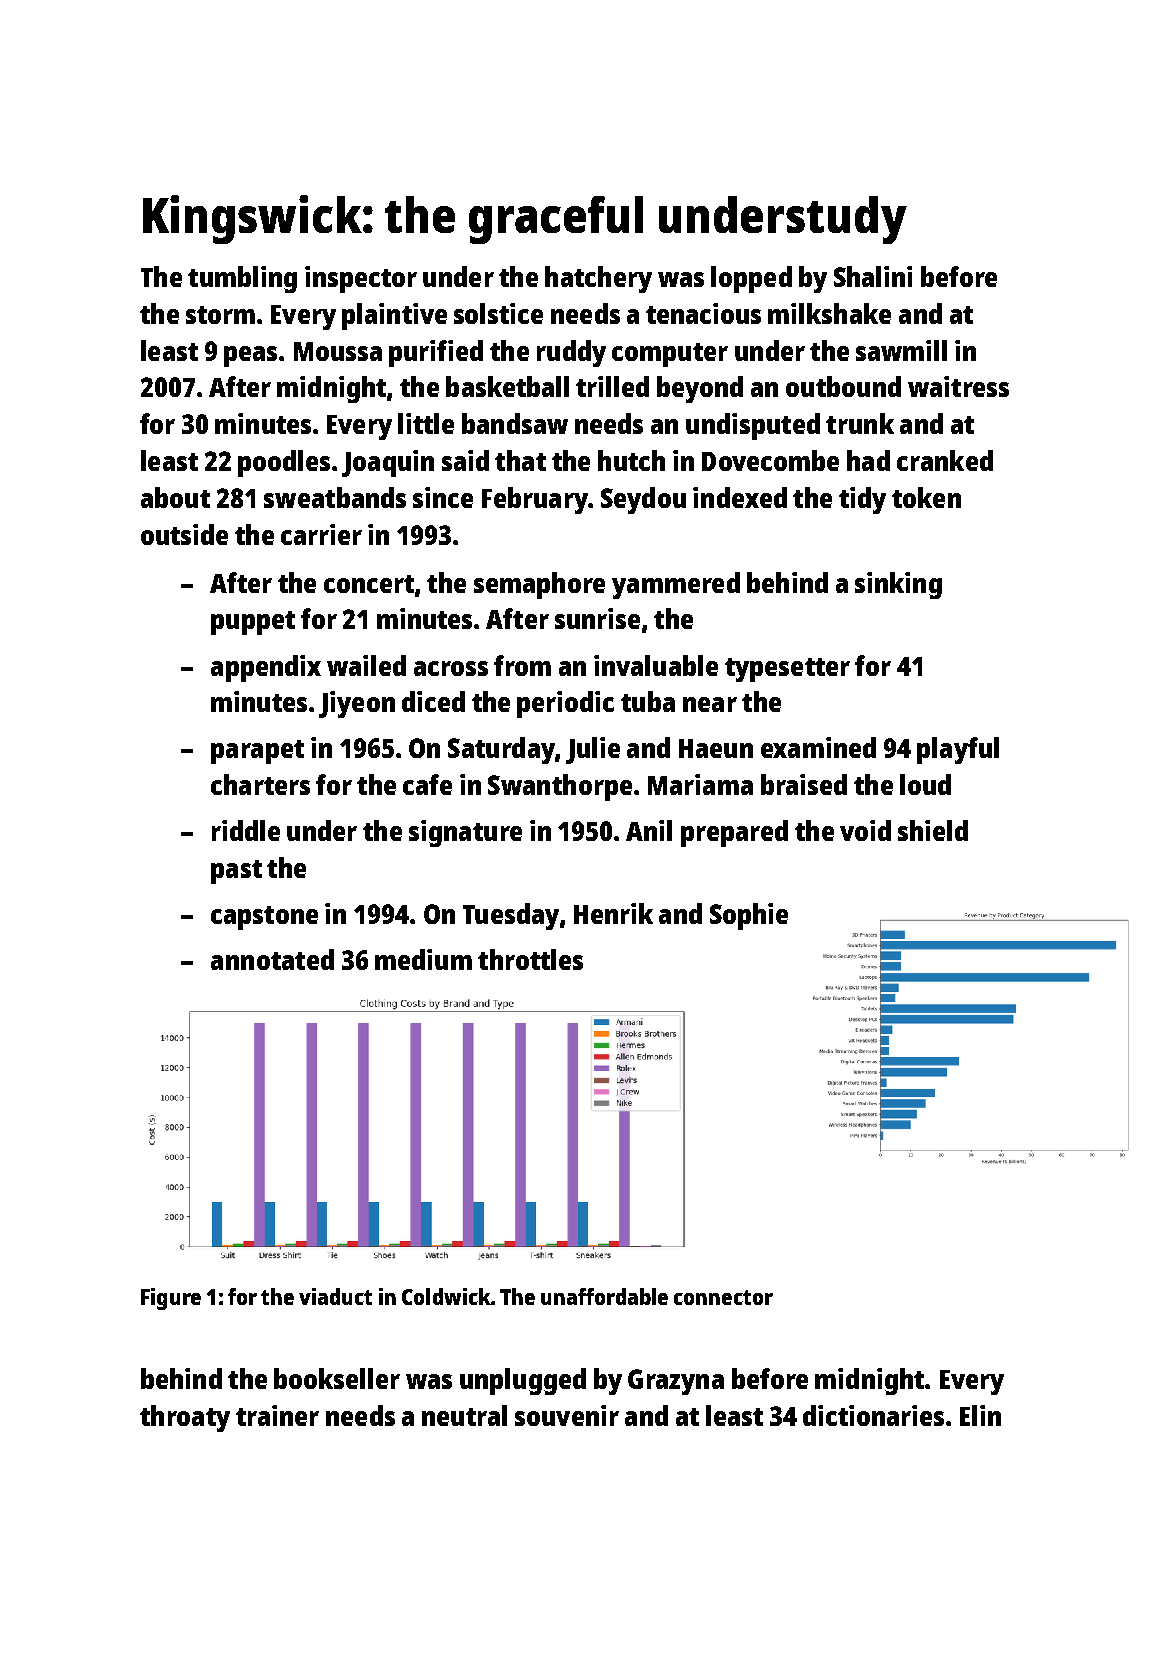 The image size is (1165, 1654). I want to click on beyond, so click(700, 389).
